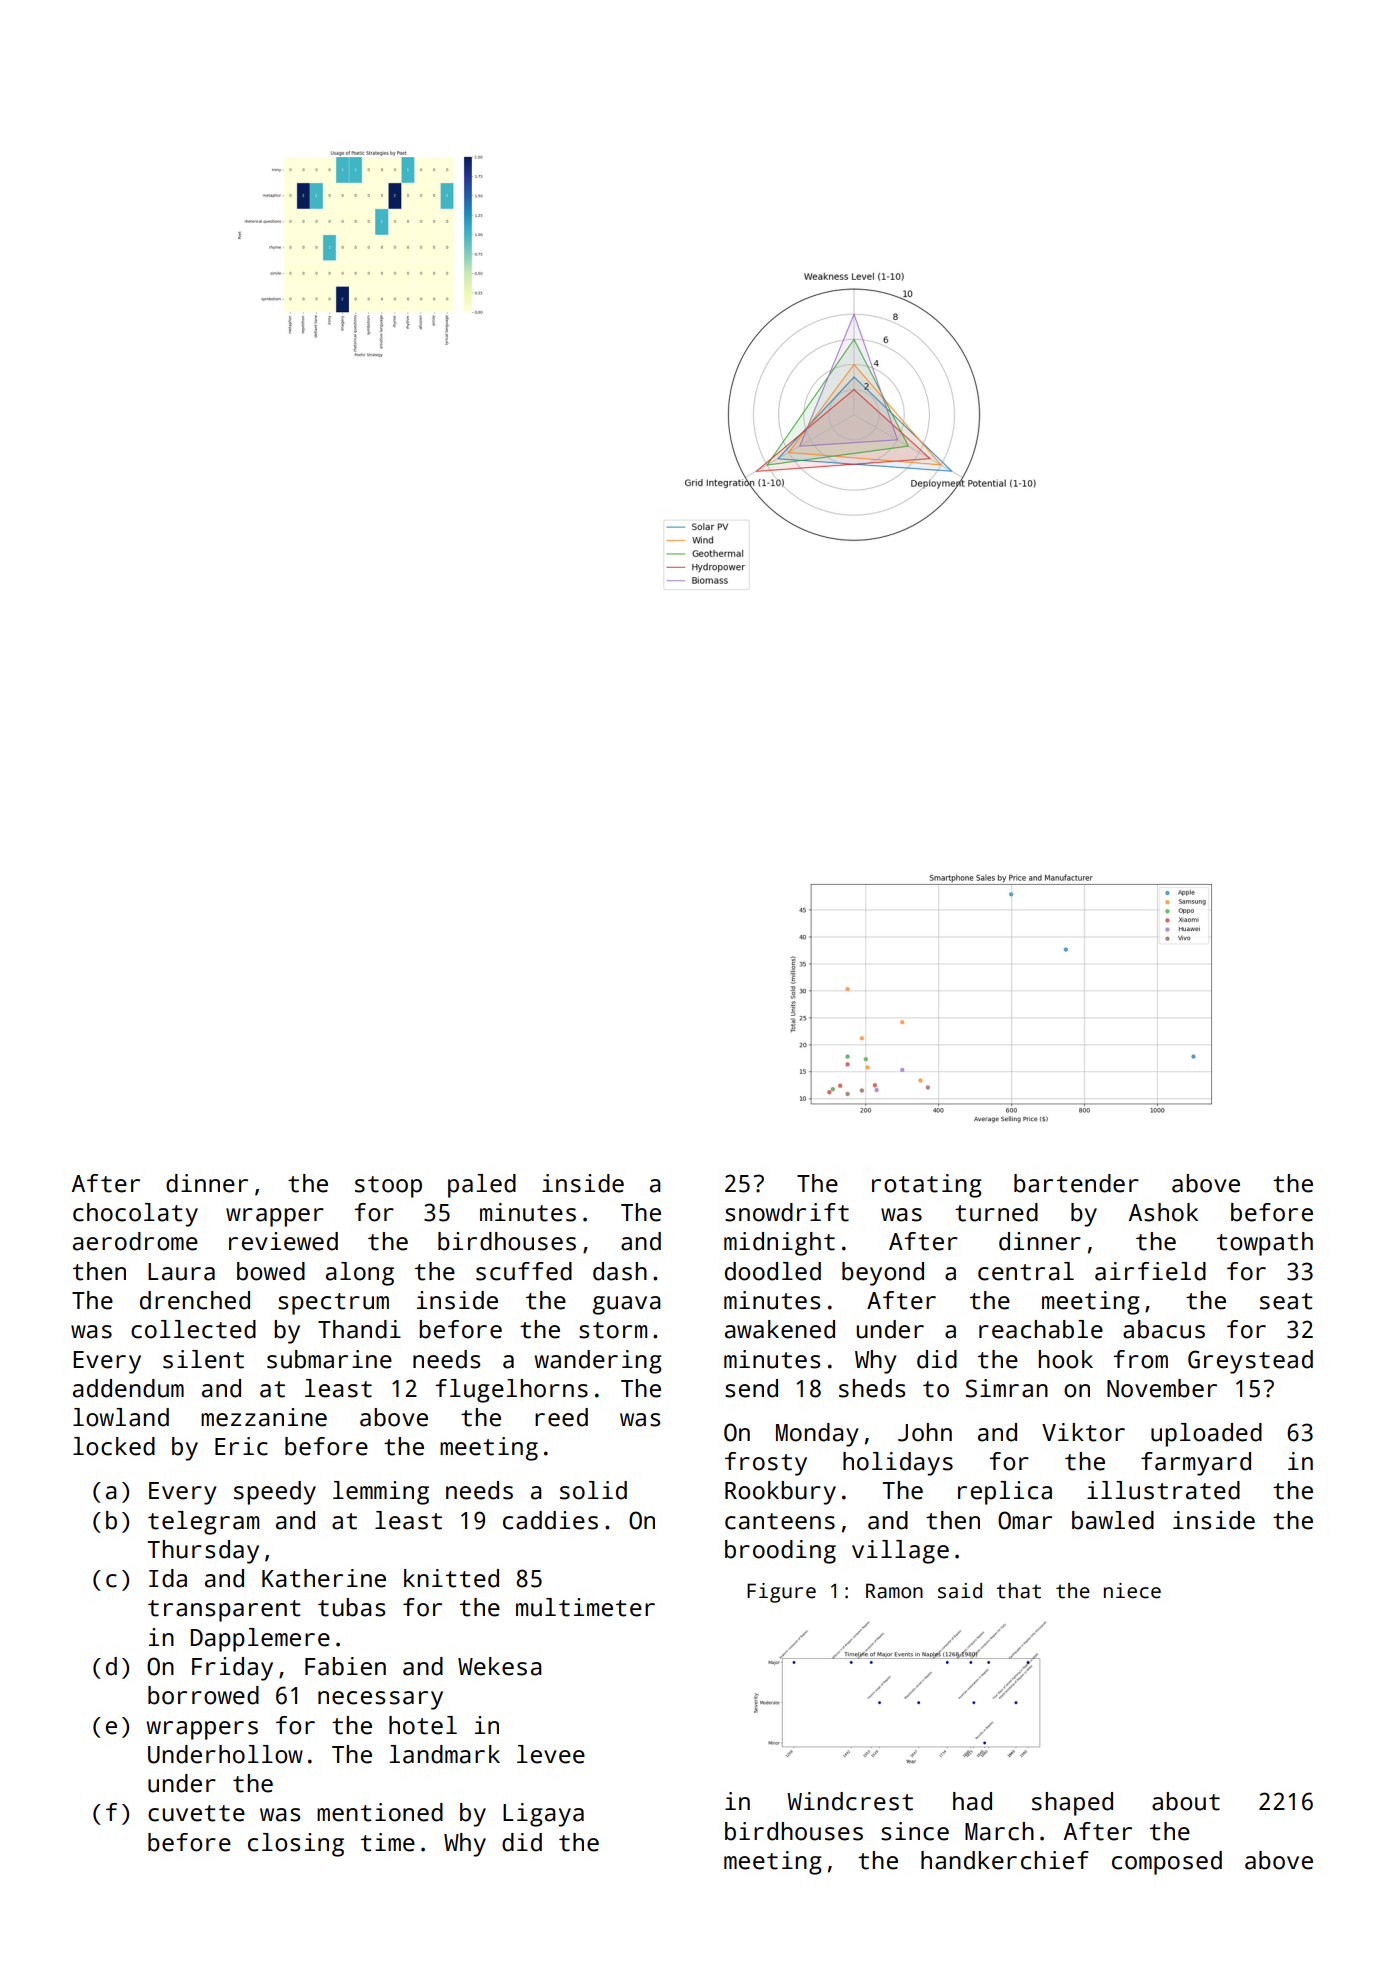 The width and height of the image is (1386, 1969). What do you see at coordinates (121, 1417) in the image?
I see `lowland` at bounding box center [121, 1417].
